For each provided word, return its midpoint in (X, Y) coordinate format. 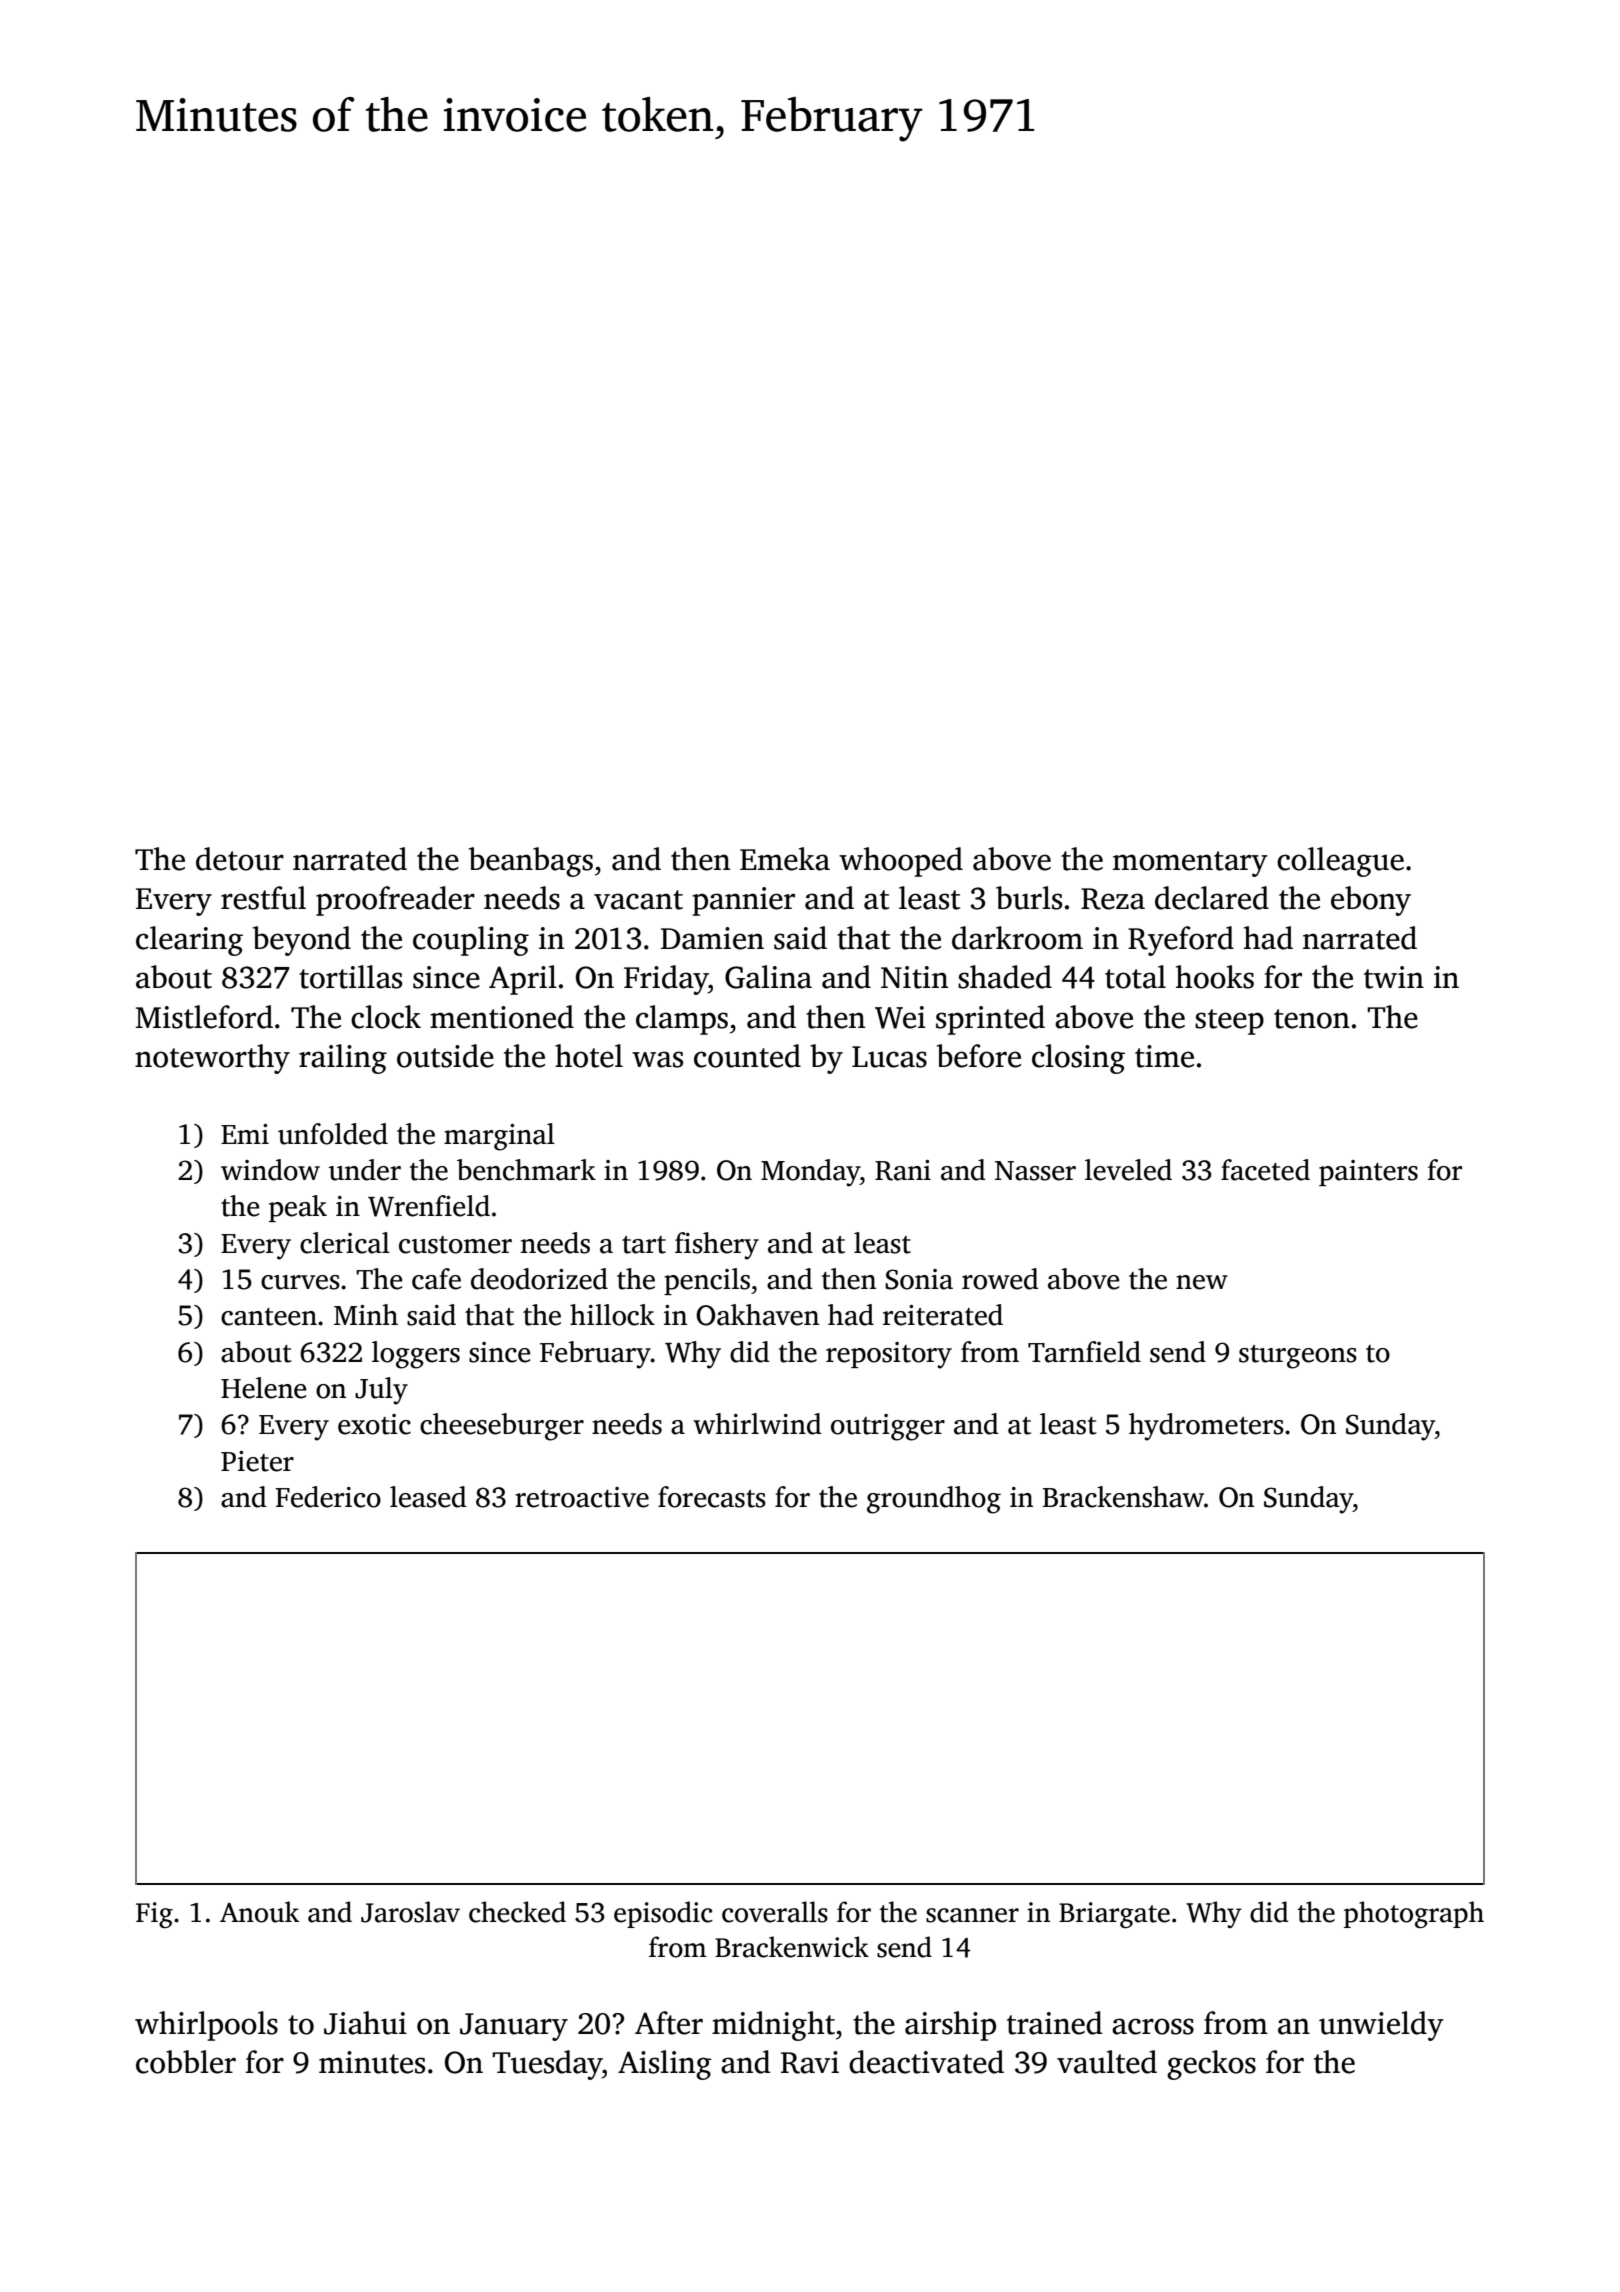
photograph (1414, 1914)
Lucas (889, 1057)
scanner (972, 1915)
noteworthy (212, 1059)
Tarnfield (1084, 1352)
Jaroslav (410, 1912)
